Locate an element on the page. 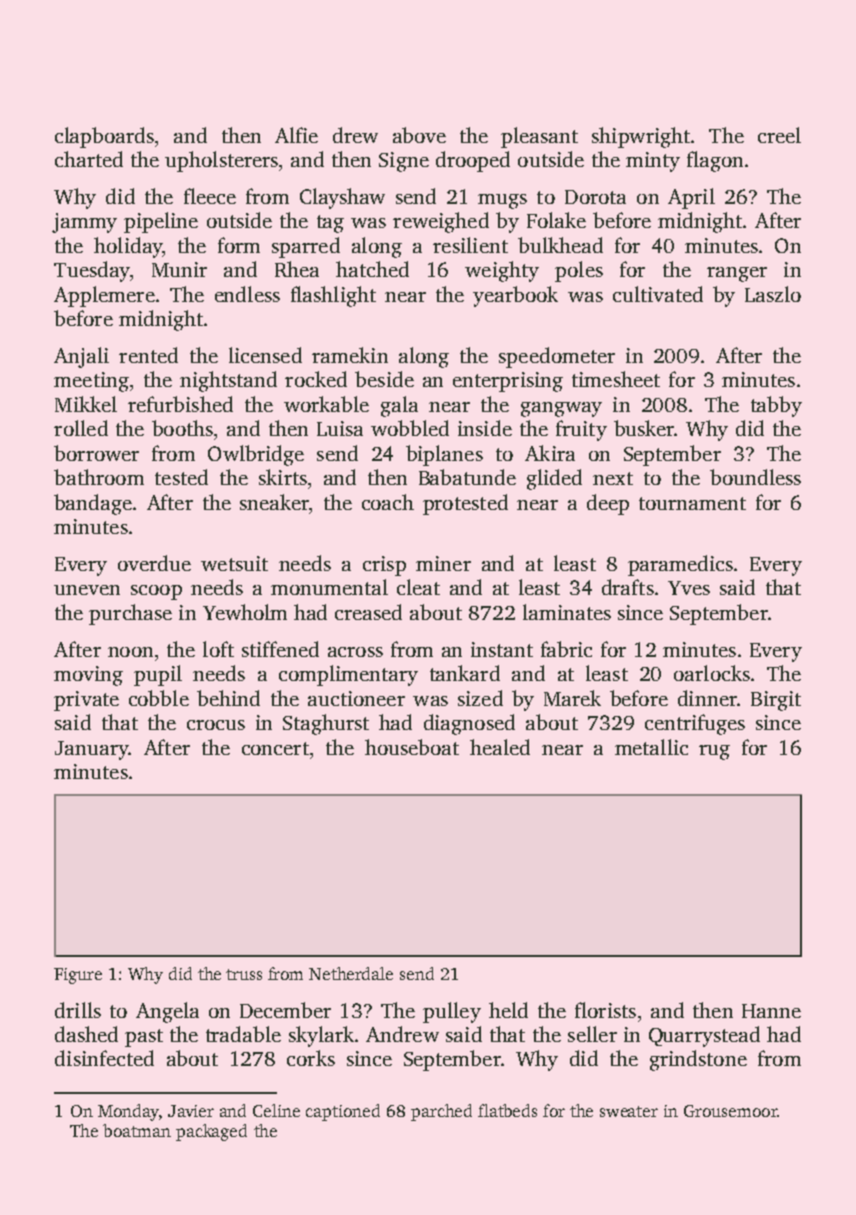  private is located at coordinates (86, 701).
